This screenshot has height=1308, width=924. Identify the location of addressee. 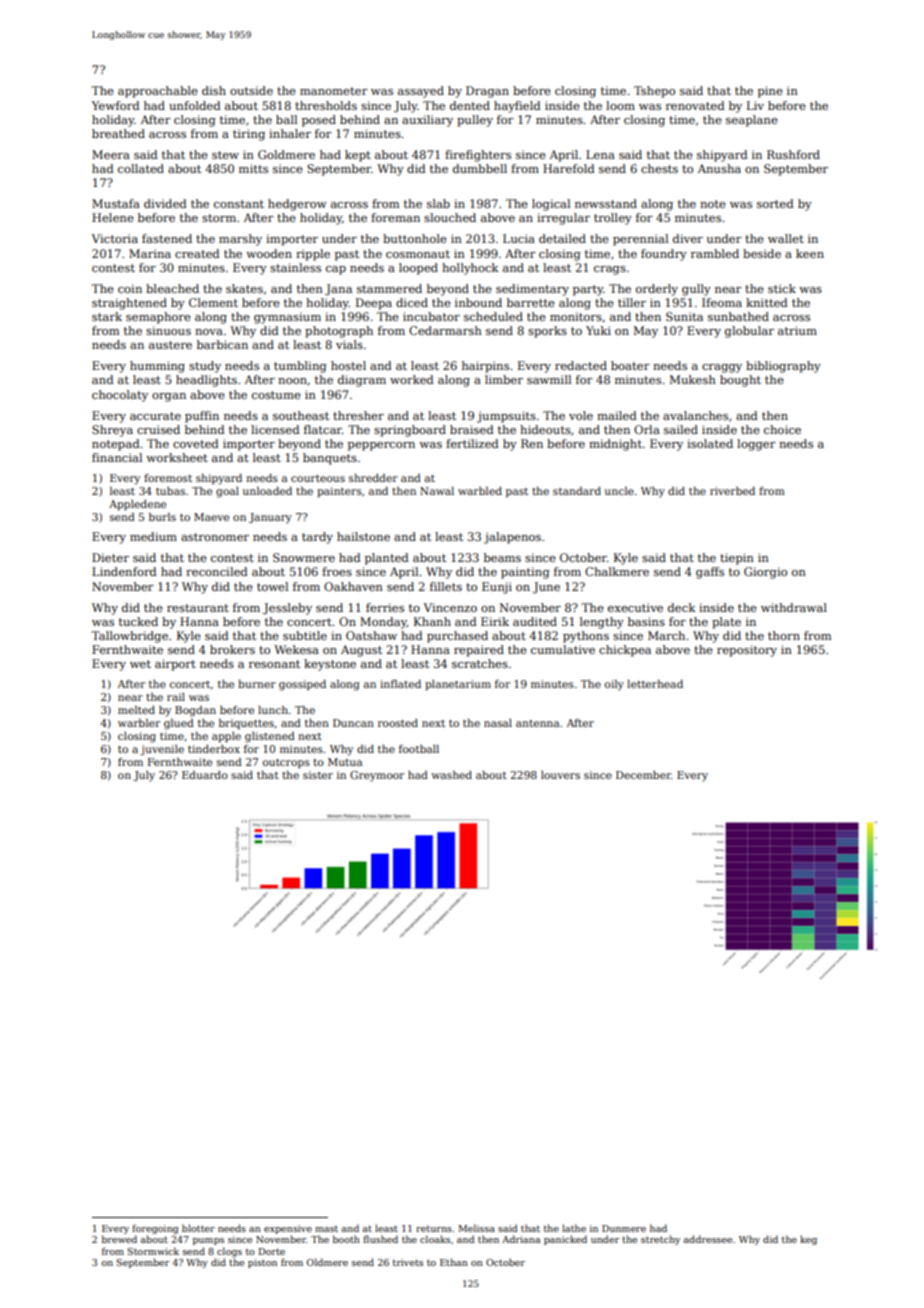
(707, 1239).
